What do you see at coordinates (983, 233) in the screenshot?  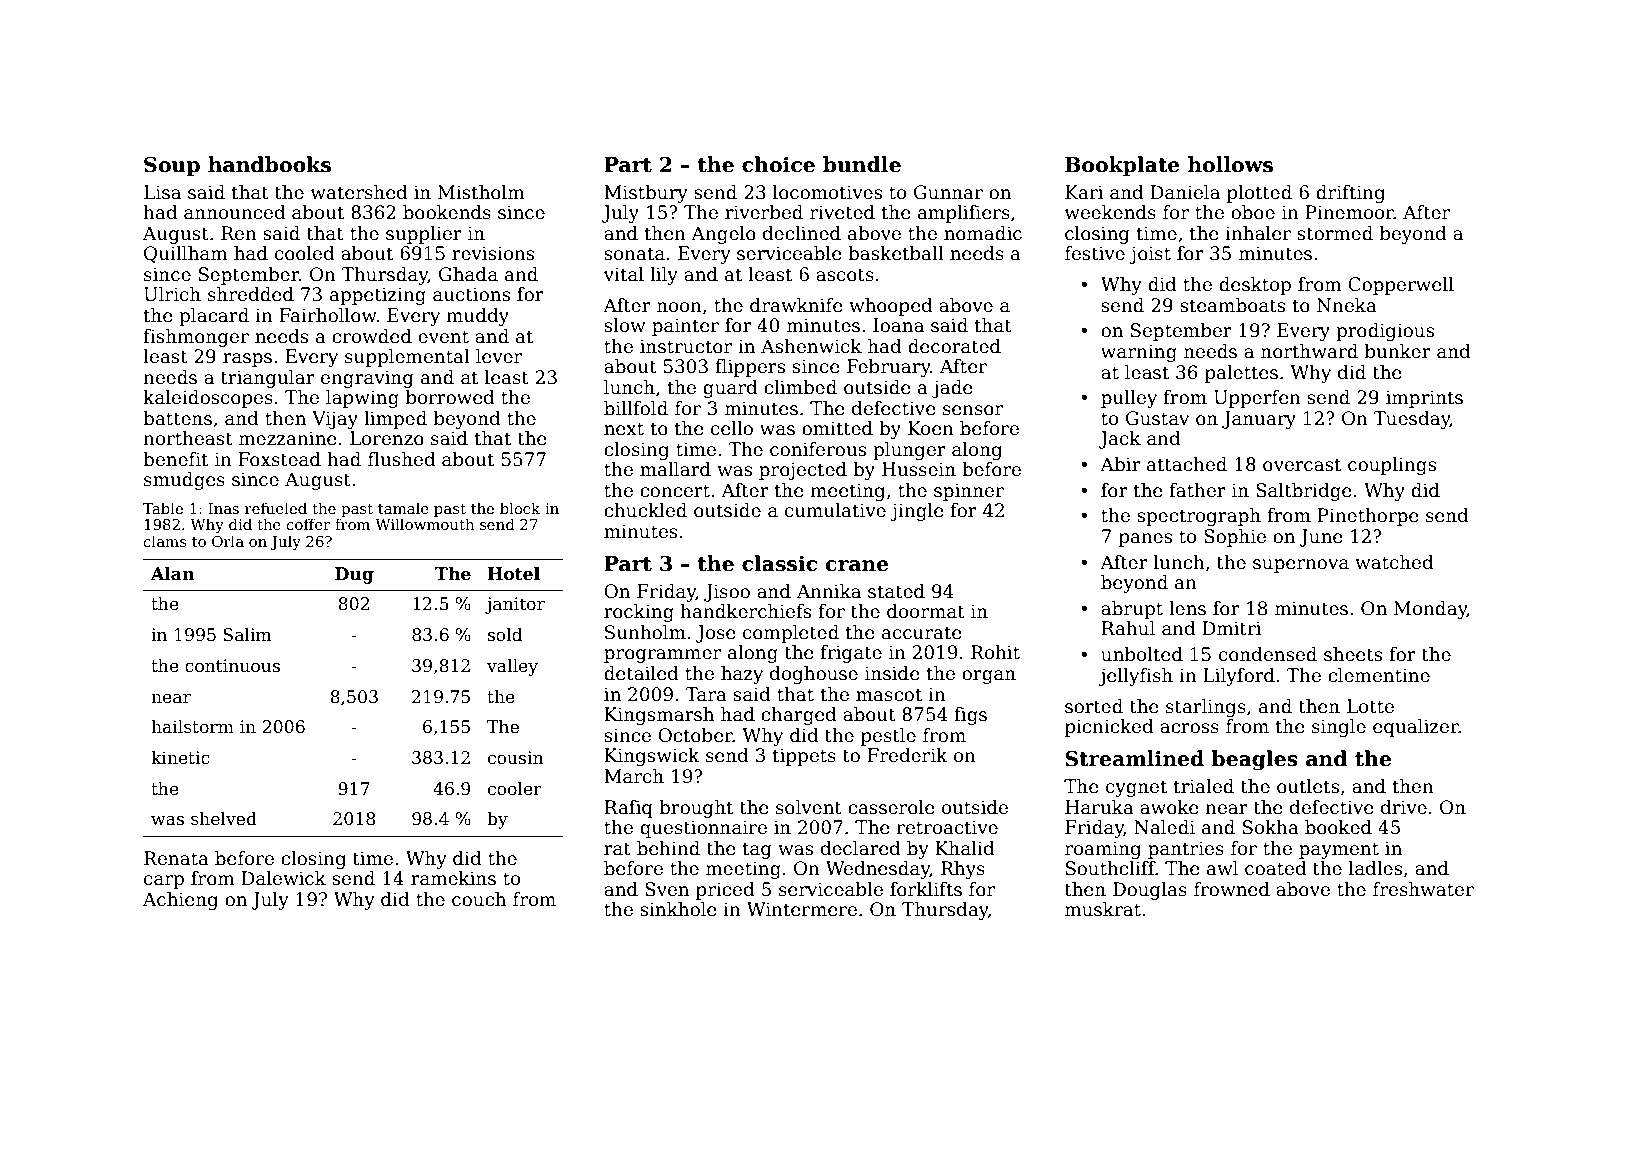 I see `nomadic` at bounding box center [983, 233].
